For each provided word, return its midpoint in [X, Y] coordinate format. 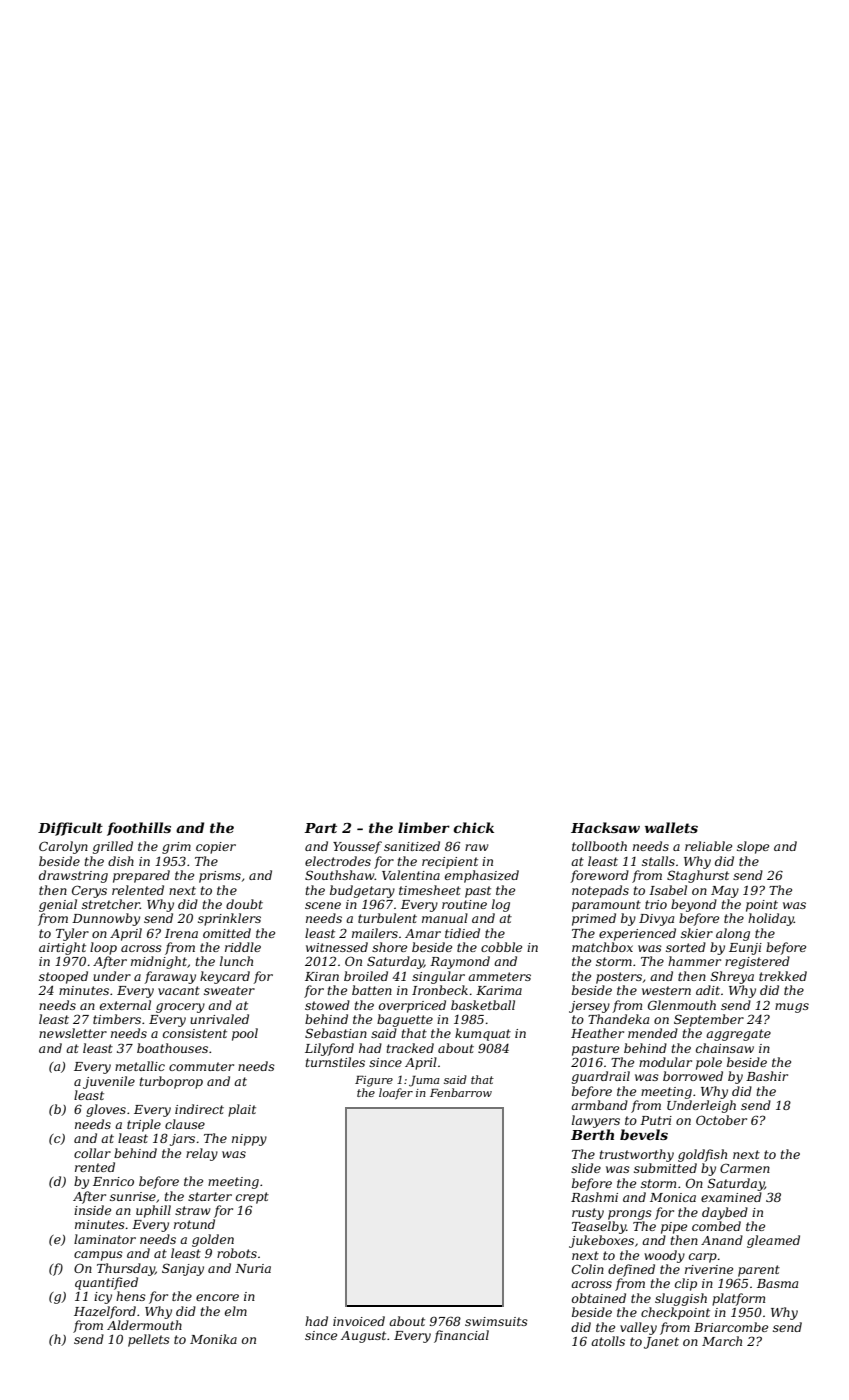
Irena [181, 933]
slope [753, 847]
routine [464, 904]
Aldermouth [144, 1325]
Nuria [253, 1268]
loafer [396, 1094]
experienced [637, 934]
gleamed [773, 1241]
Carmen [745, 1168]
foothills [139, 829]
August [363, 1337]
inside [92, 1210]
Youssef [357, 847]
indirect [199, 1109]
